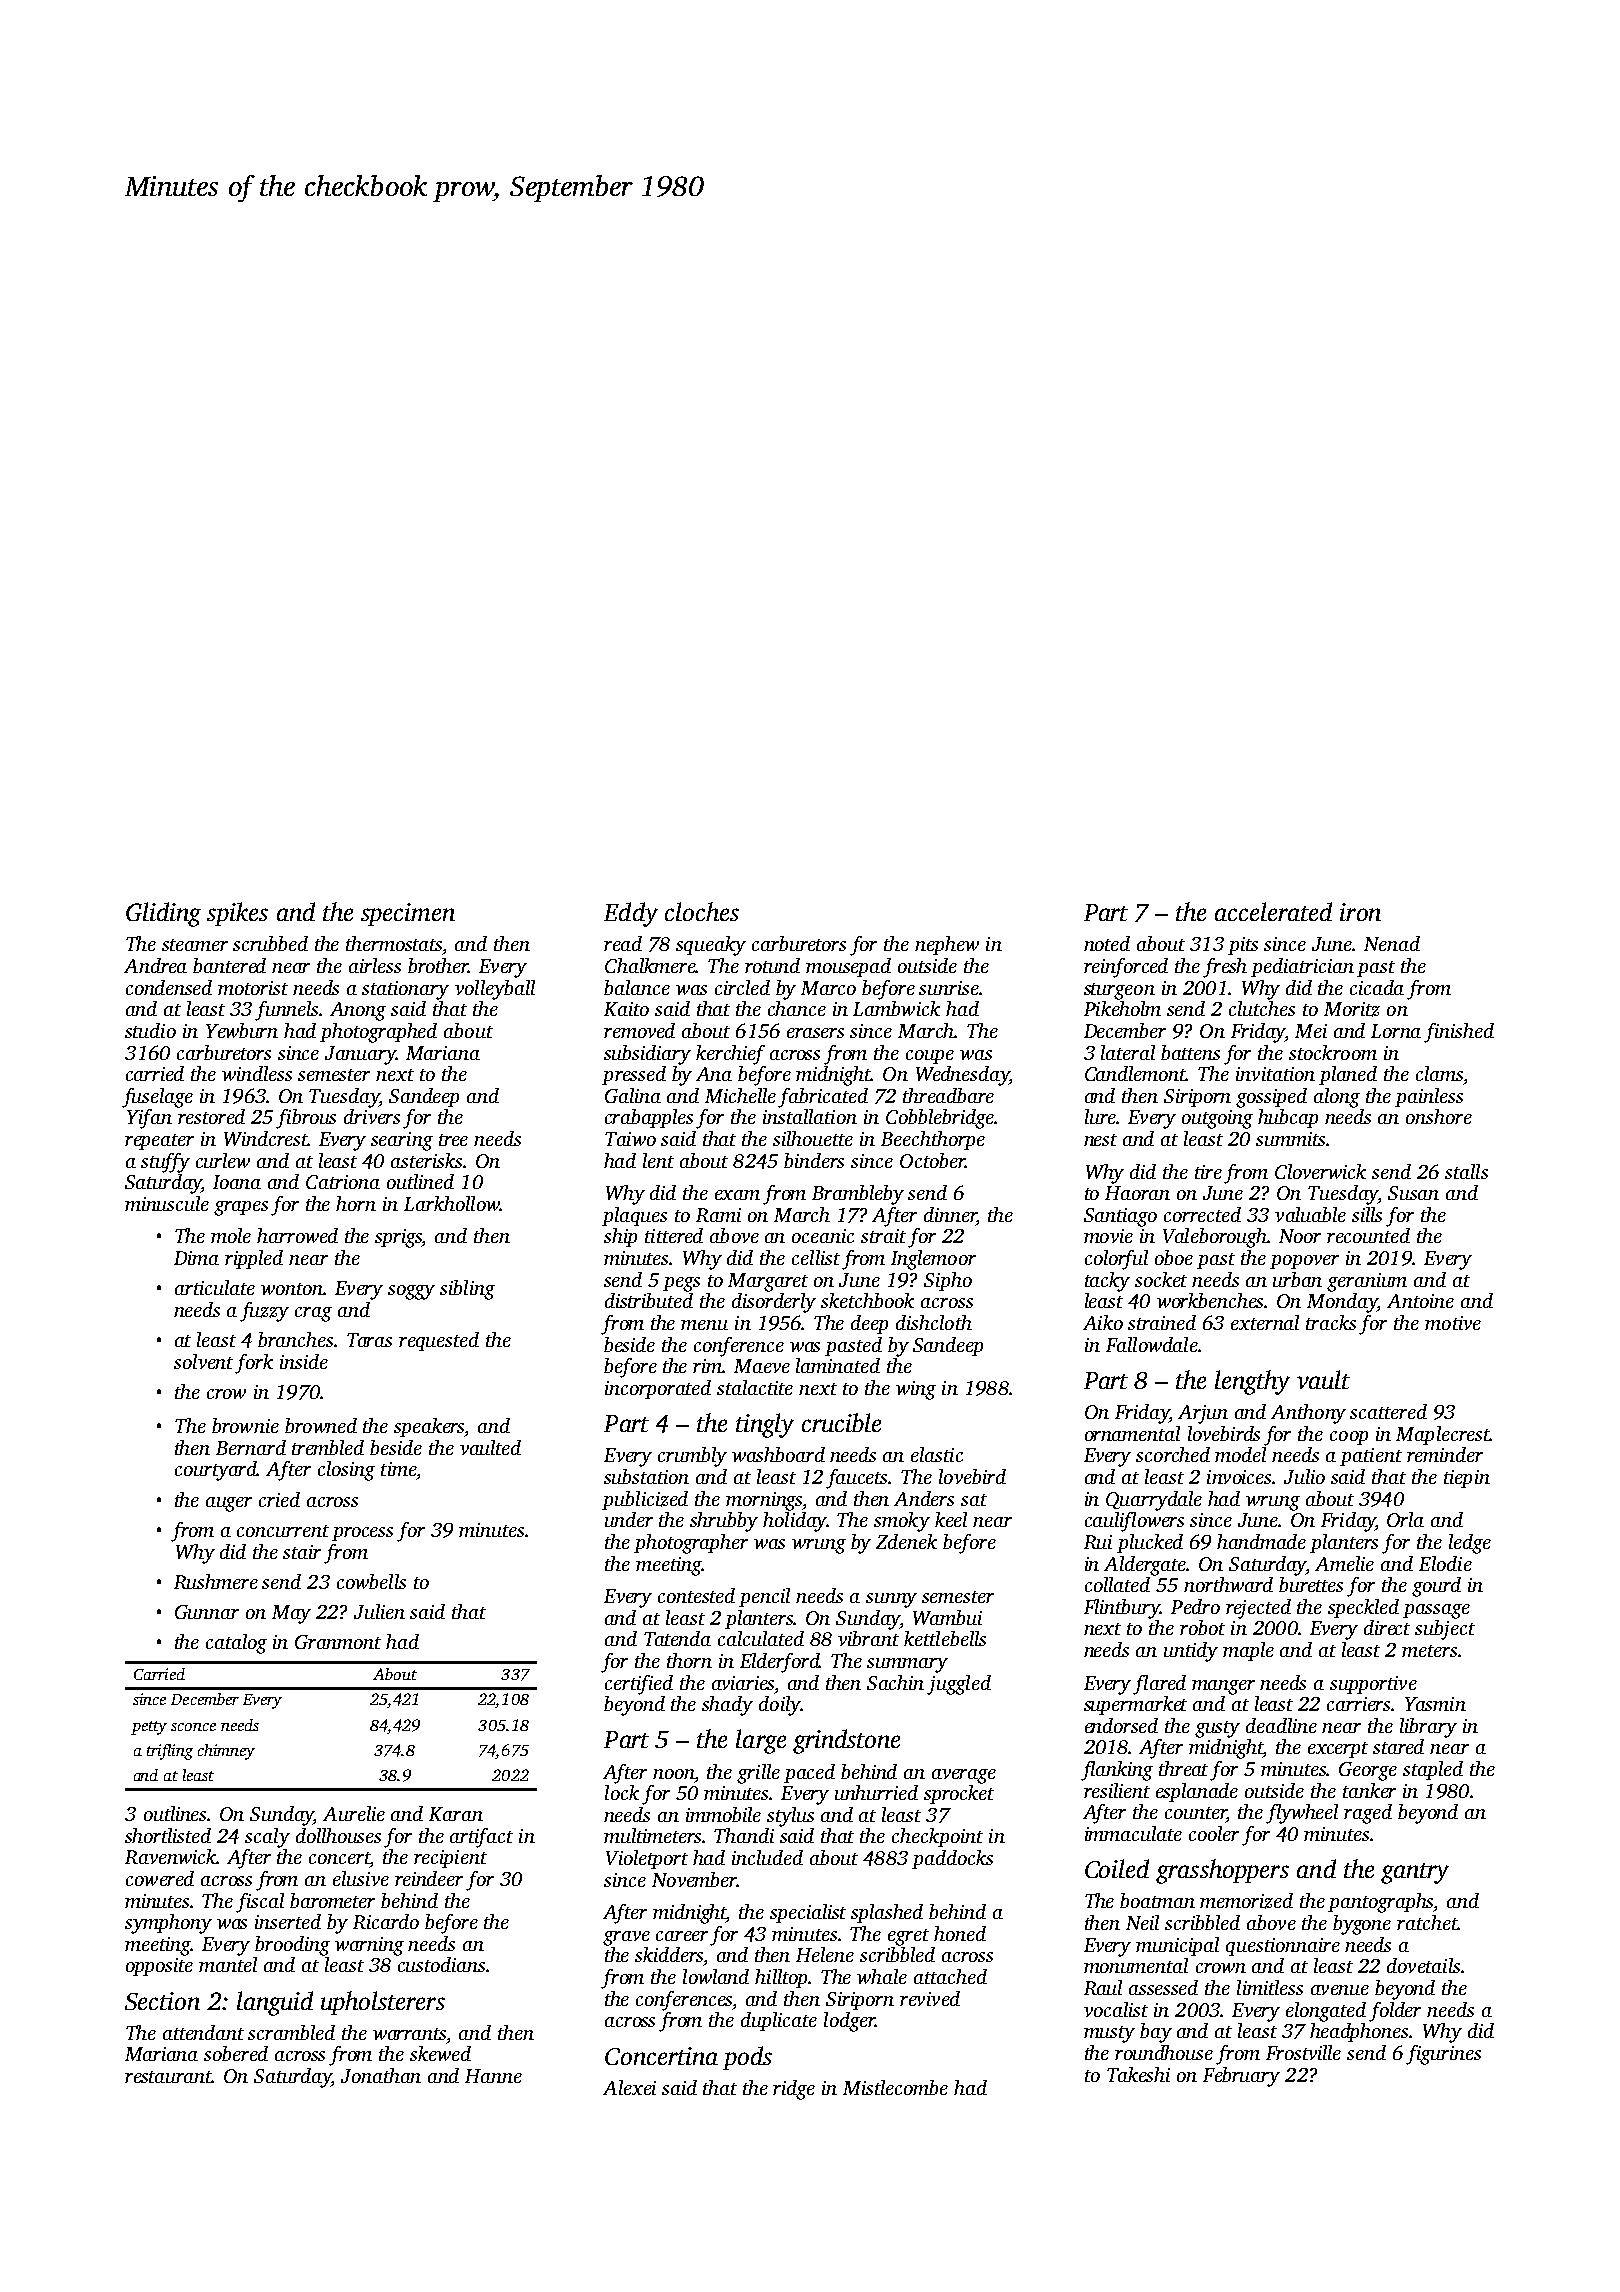 Image resolution: width=1620 pixels, height=2292 pixels. I want to click on Wednesday, so click(962, 1076).
